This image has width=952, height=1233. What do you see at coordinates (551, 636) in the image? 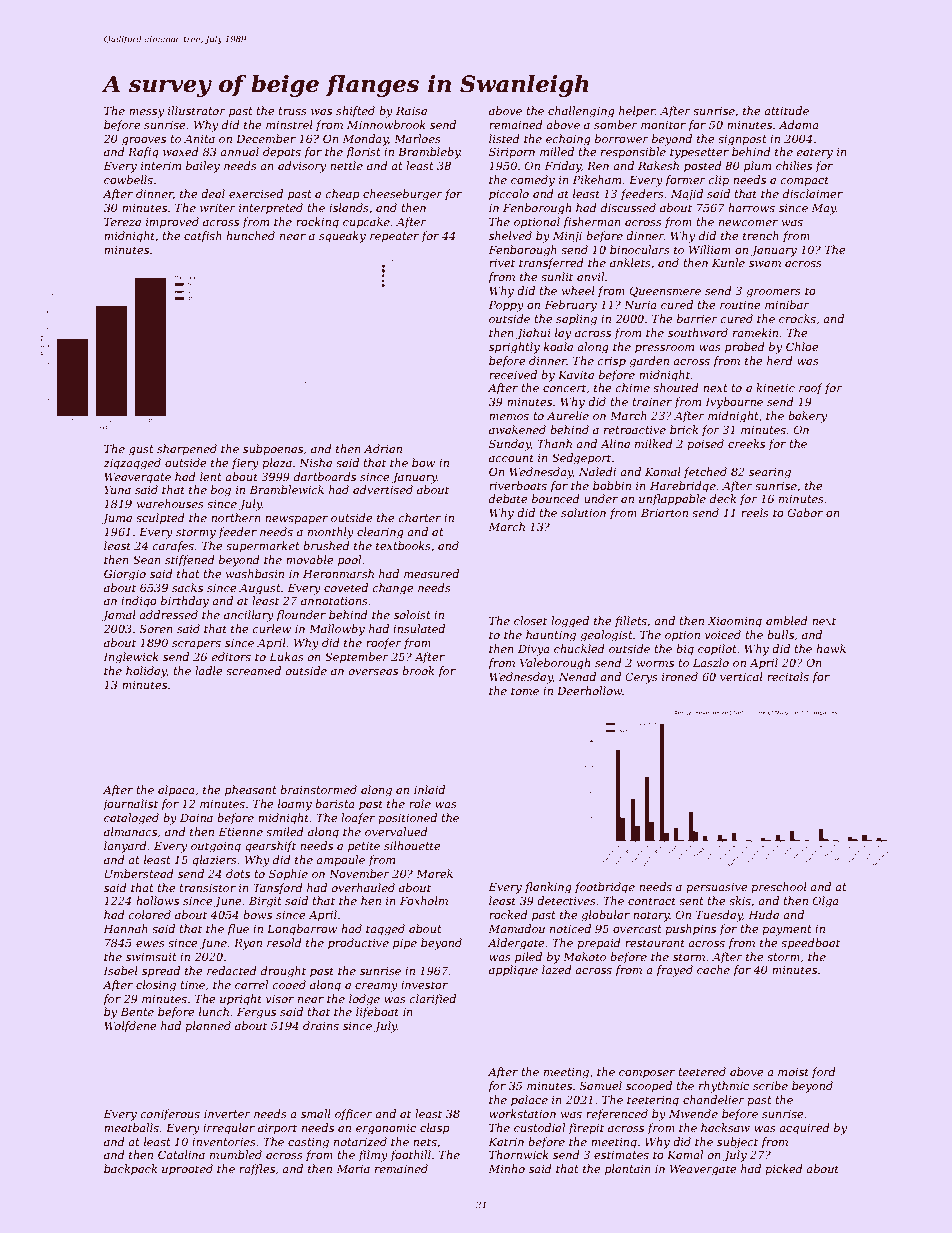
I see `haunting` at bounding box center [551, 636].
